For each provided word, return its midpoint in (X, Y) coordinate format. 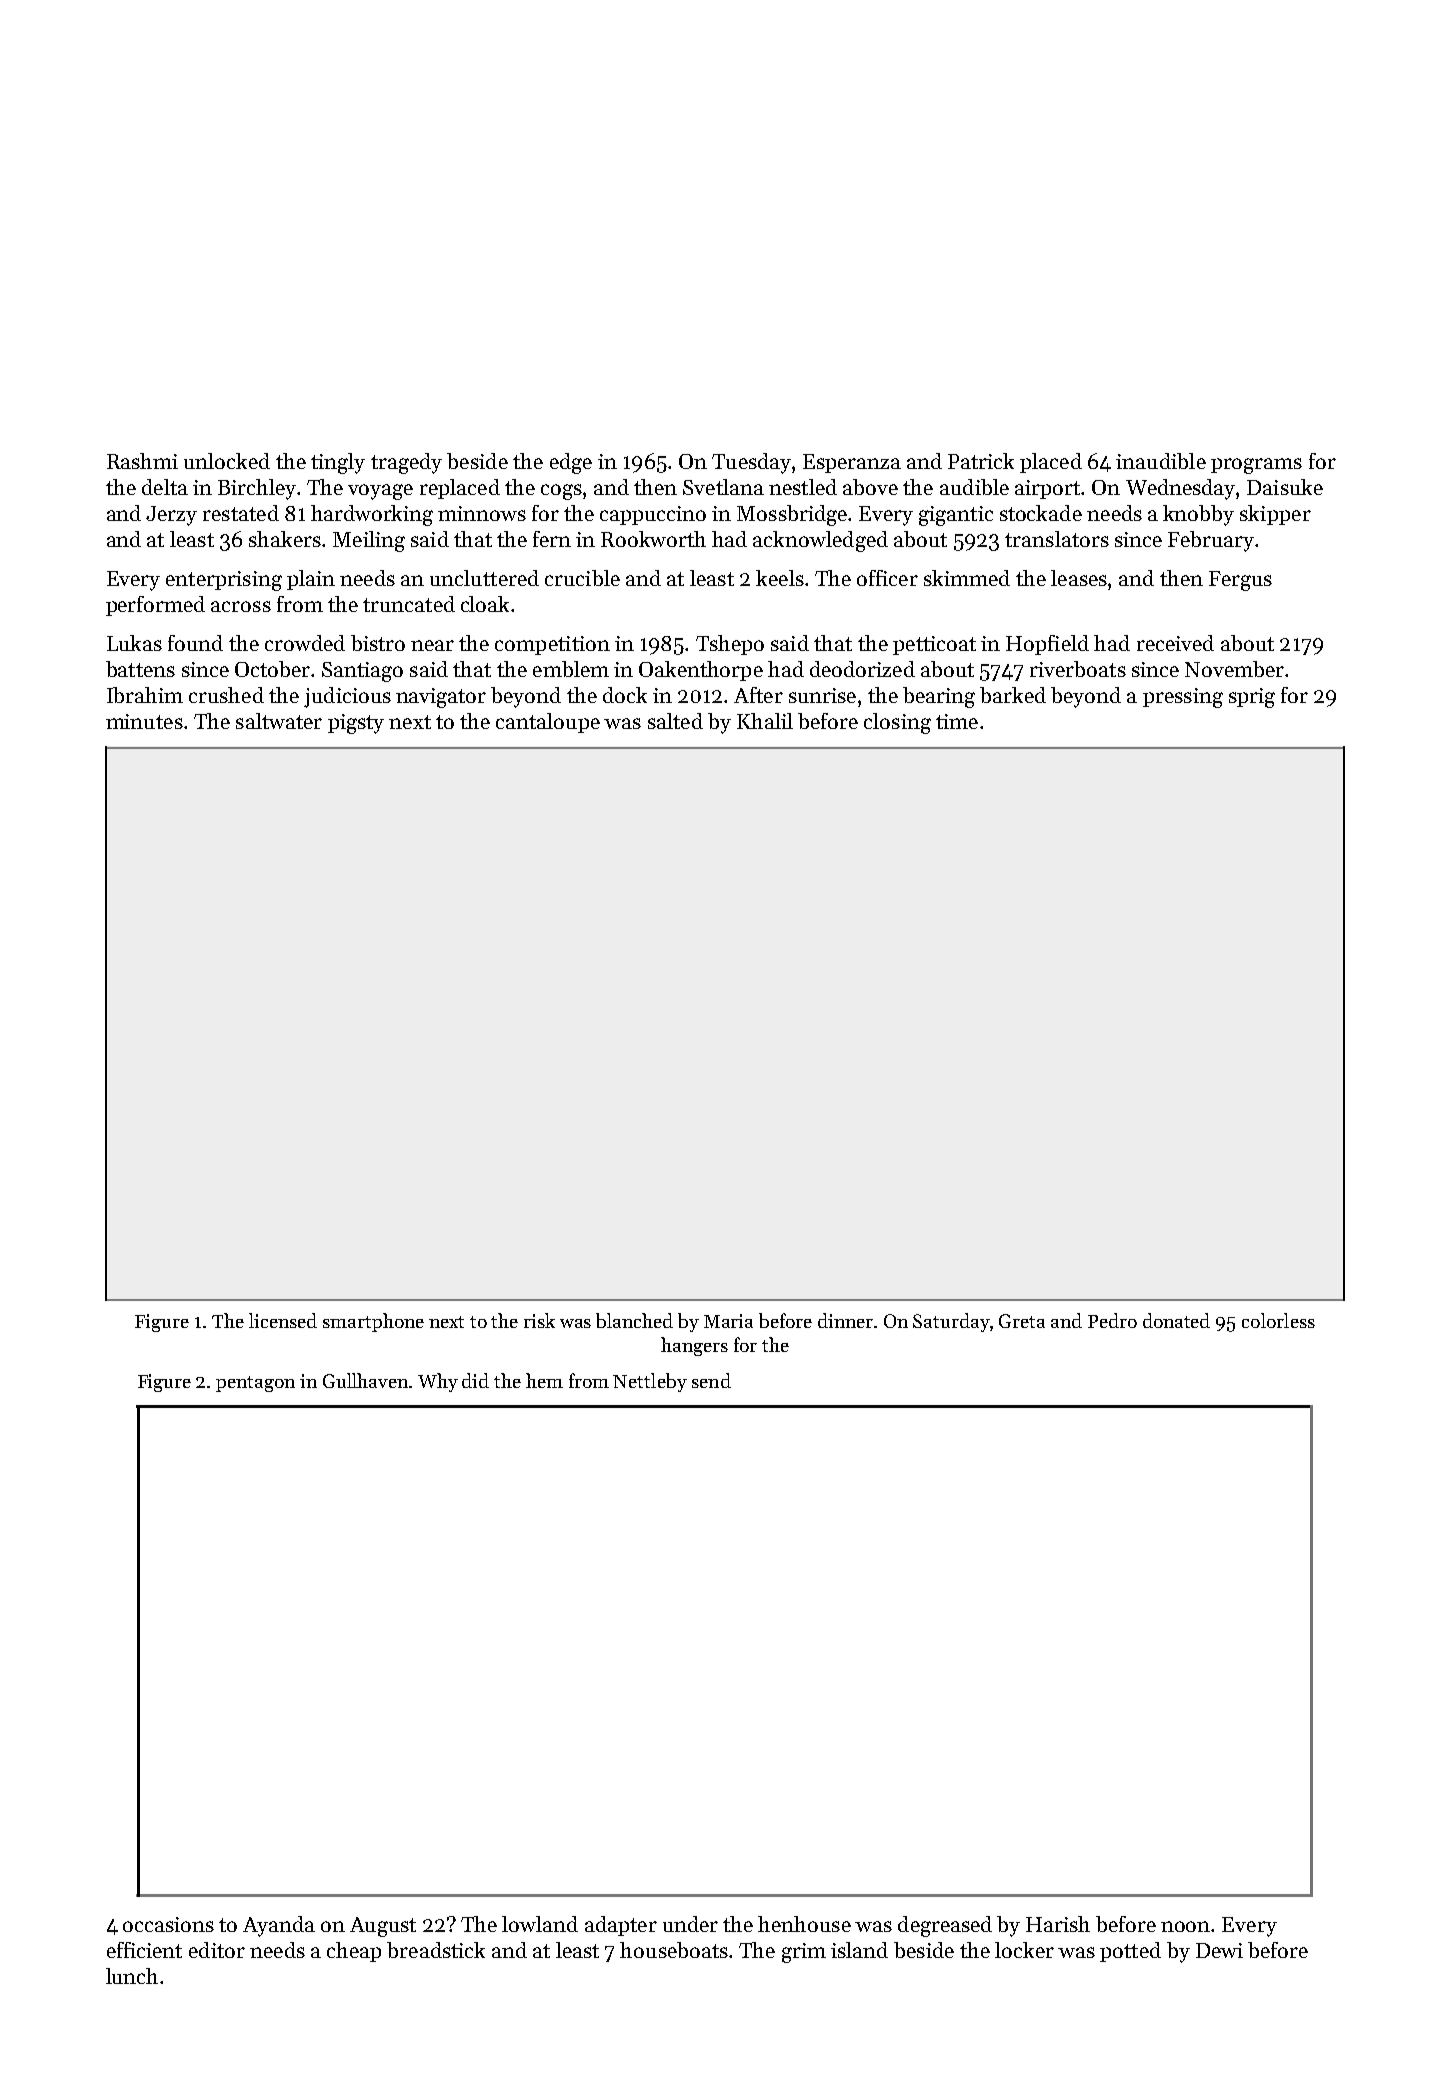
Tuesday (751, 463)
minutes (144, 721)
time (957, 721)
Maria (728, 1321)
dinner (845, 1320)
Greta (1022, 1321)
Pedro (1112, 1320)
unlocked (227, 461)
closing (897, 723)
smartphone (373, 1322)
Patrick (981, 461)
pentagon (255, 1384)
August (383, 1927)
